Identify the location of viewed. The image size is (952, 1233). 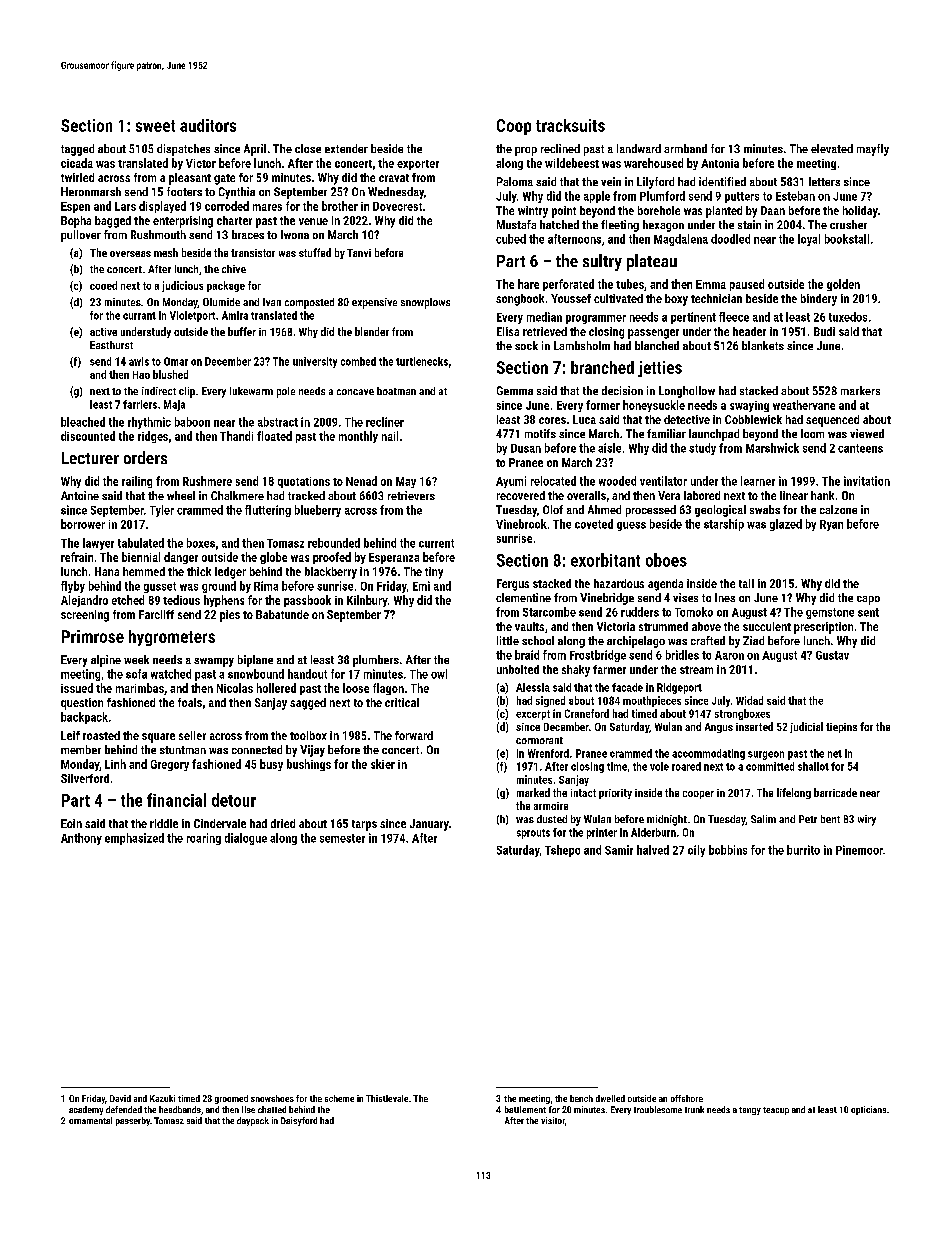
(867, 433).
